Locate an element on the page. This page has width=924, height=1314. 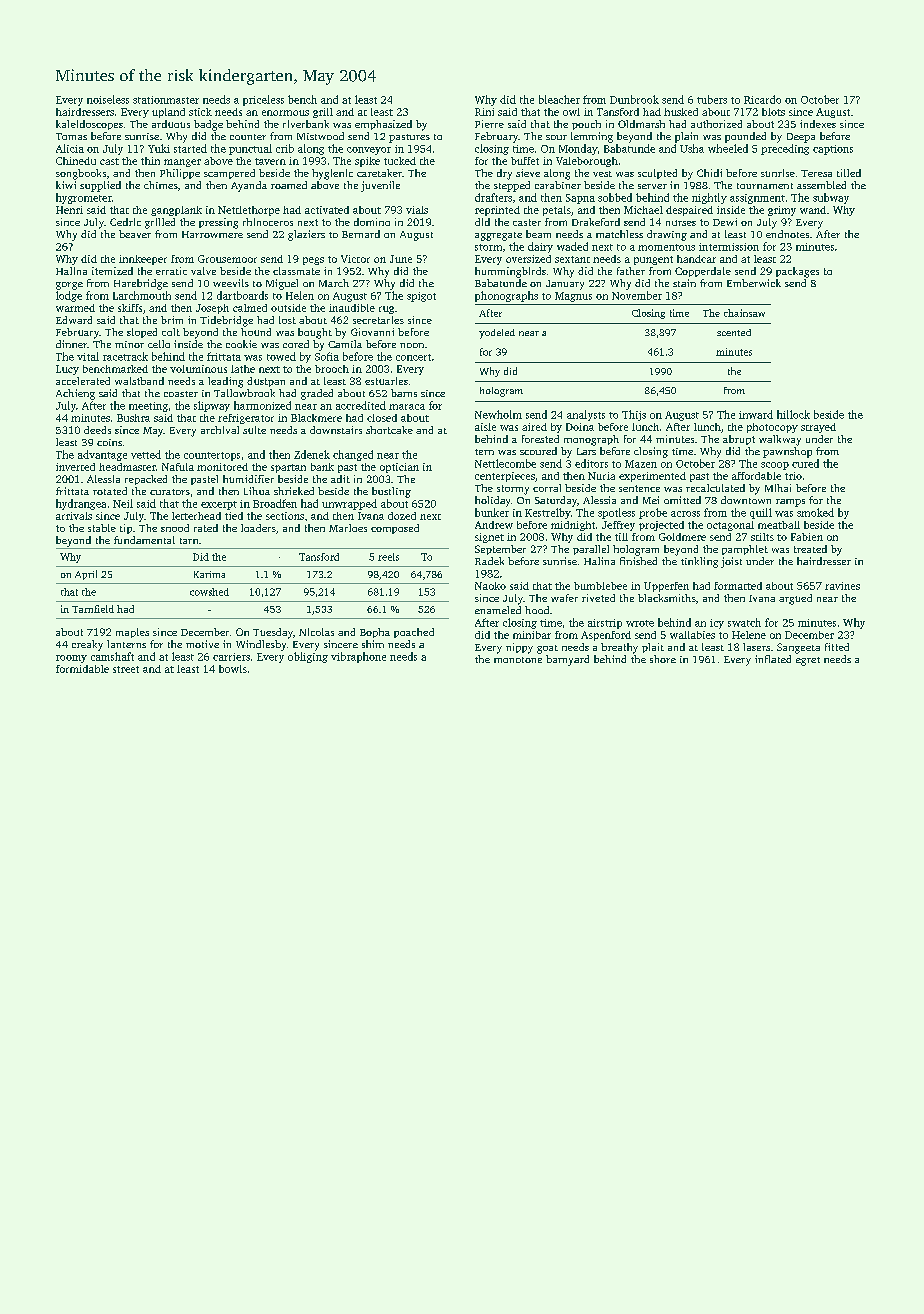
juvenile is located at coordinates (380, 186).
